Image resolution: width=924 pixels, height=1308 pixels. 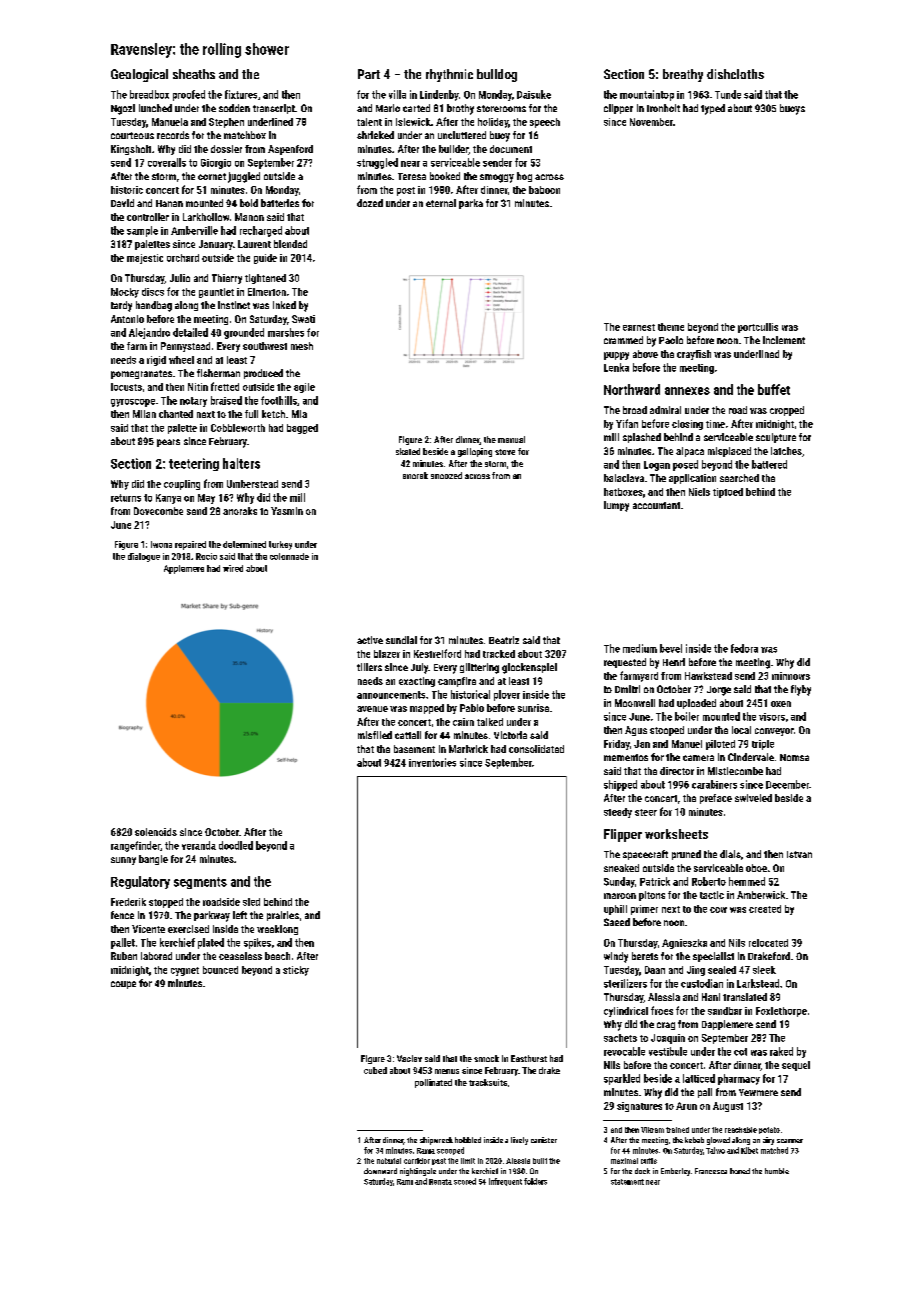 What do you see at coordinates (417, 1161) in the image?
I see `corridor` at bounding box center [417, 1161].
